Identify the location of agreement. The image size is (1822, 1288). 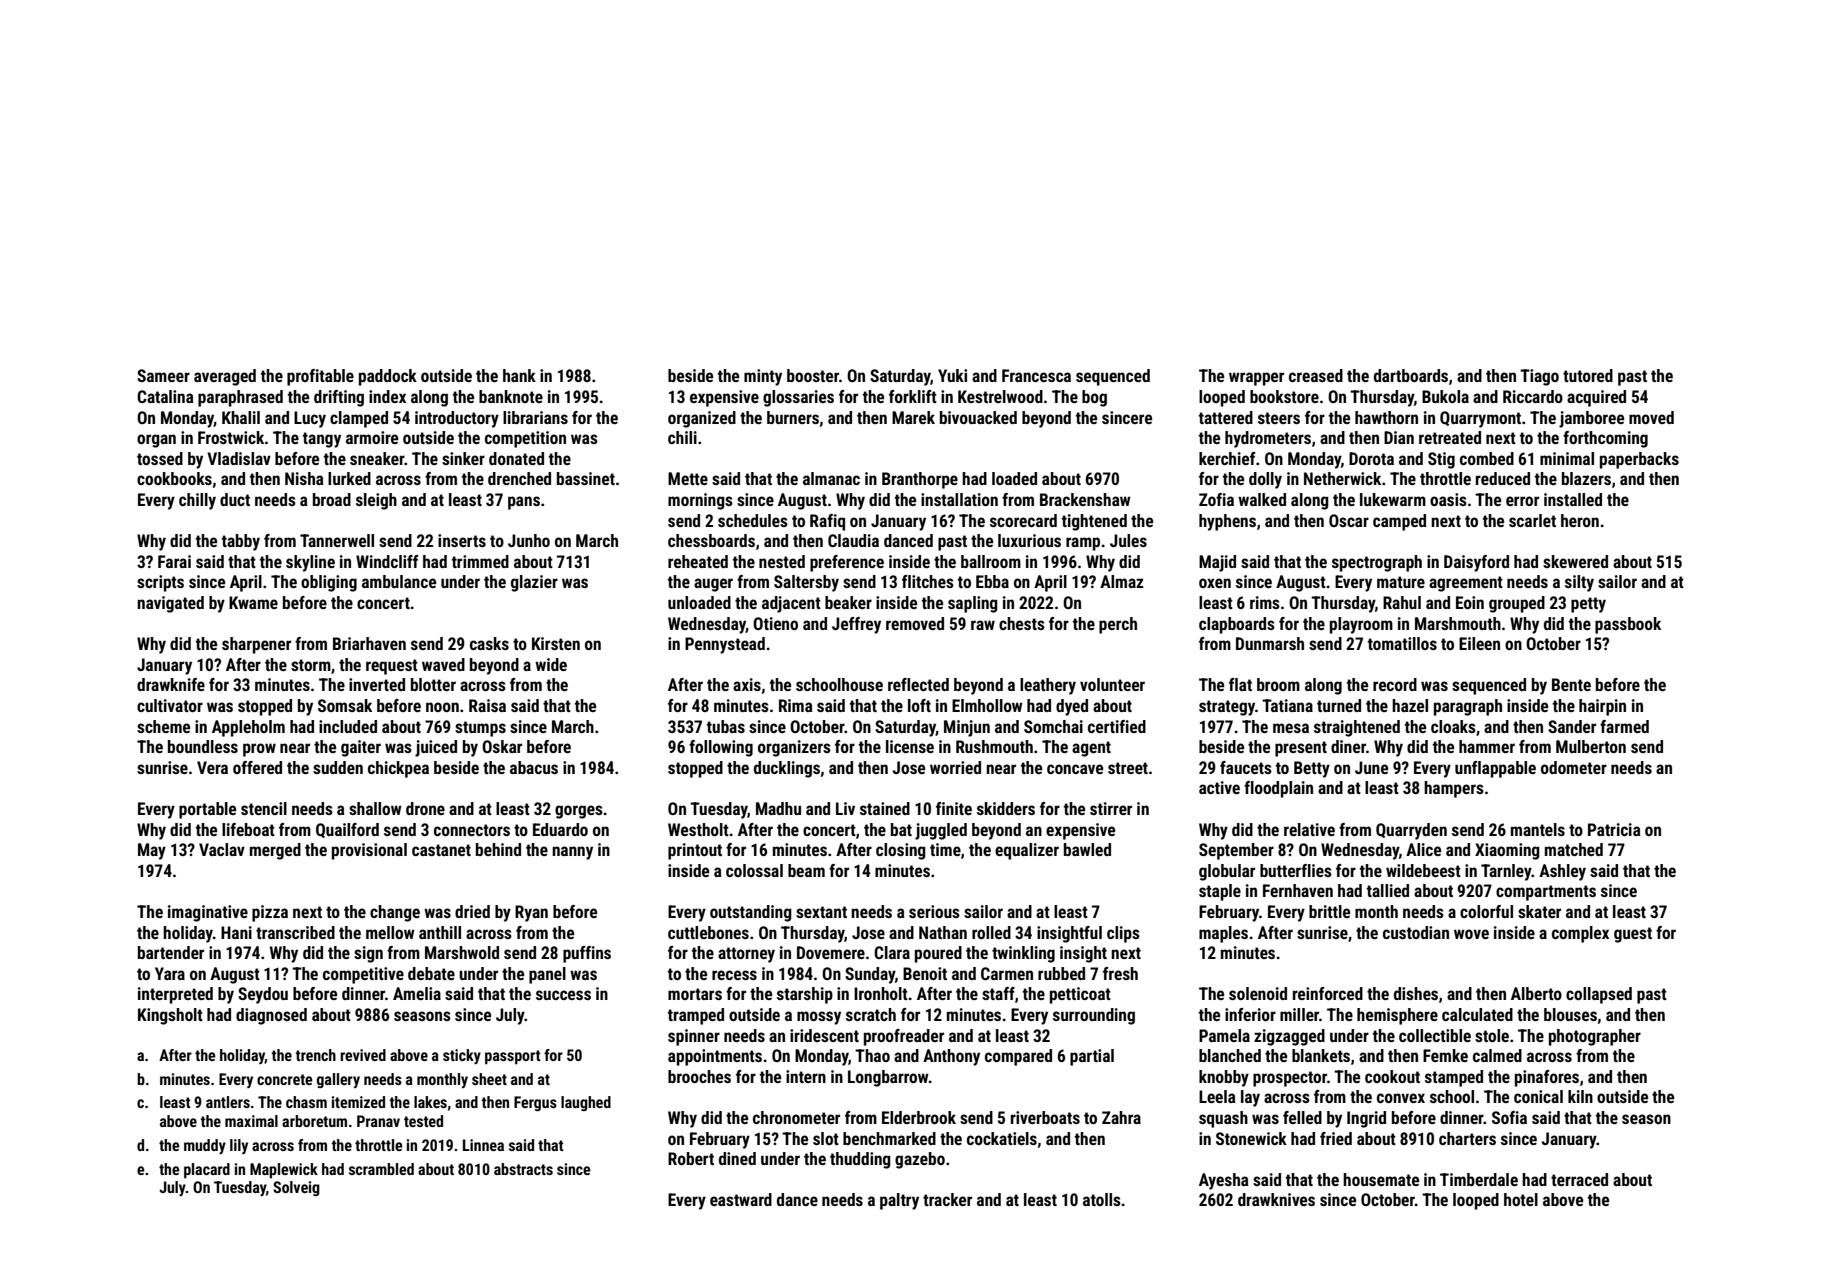
(1466, 584).
